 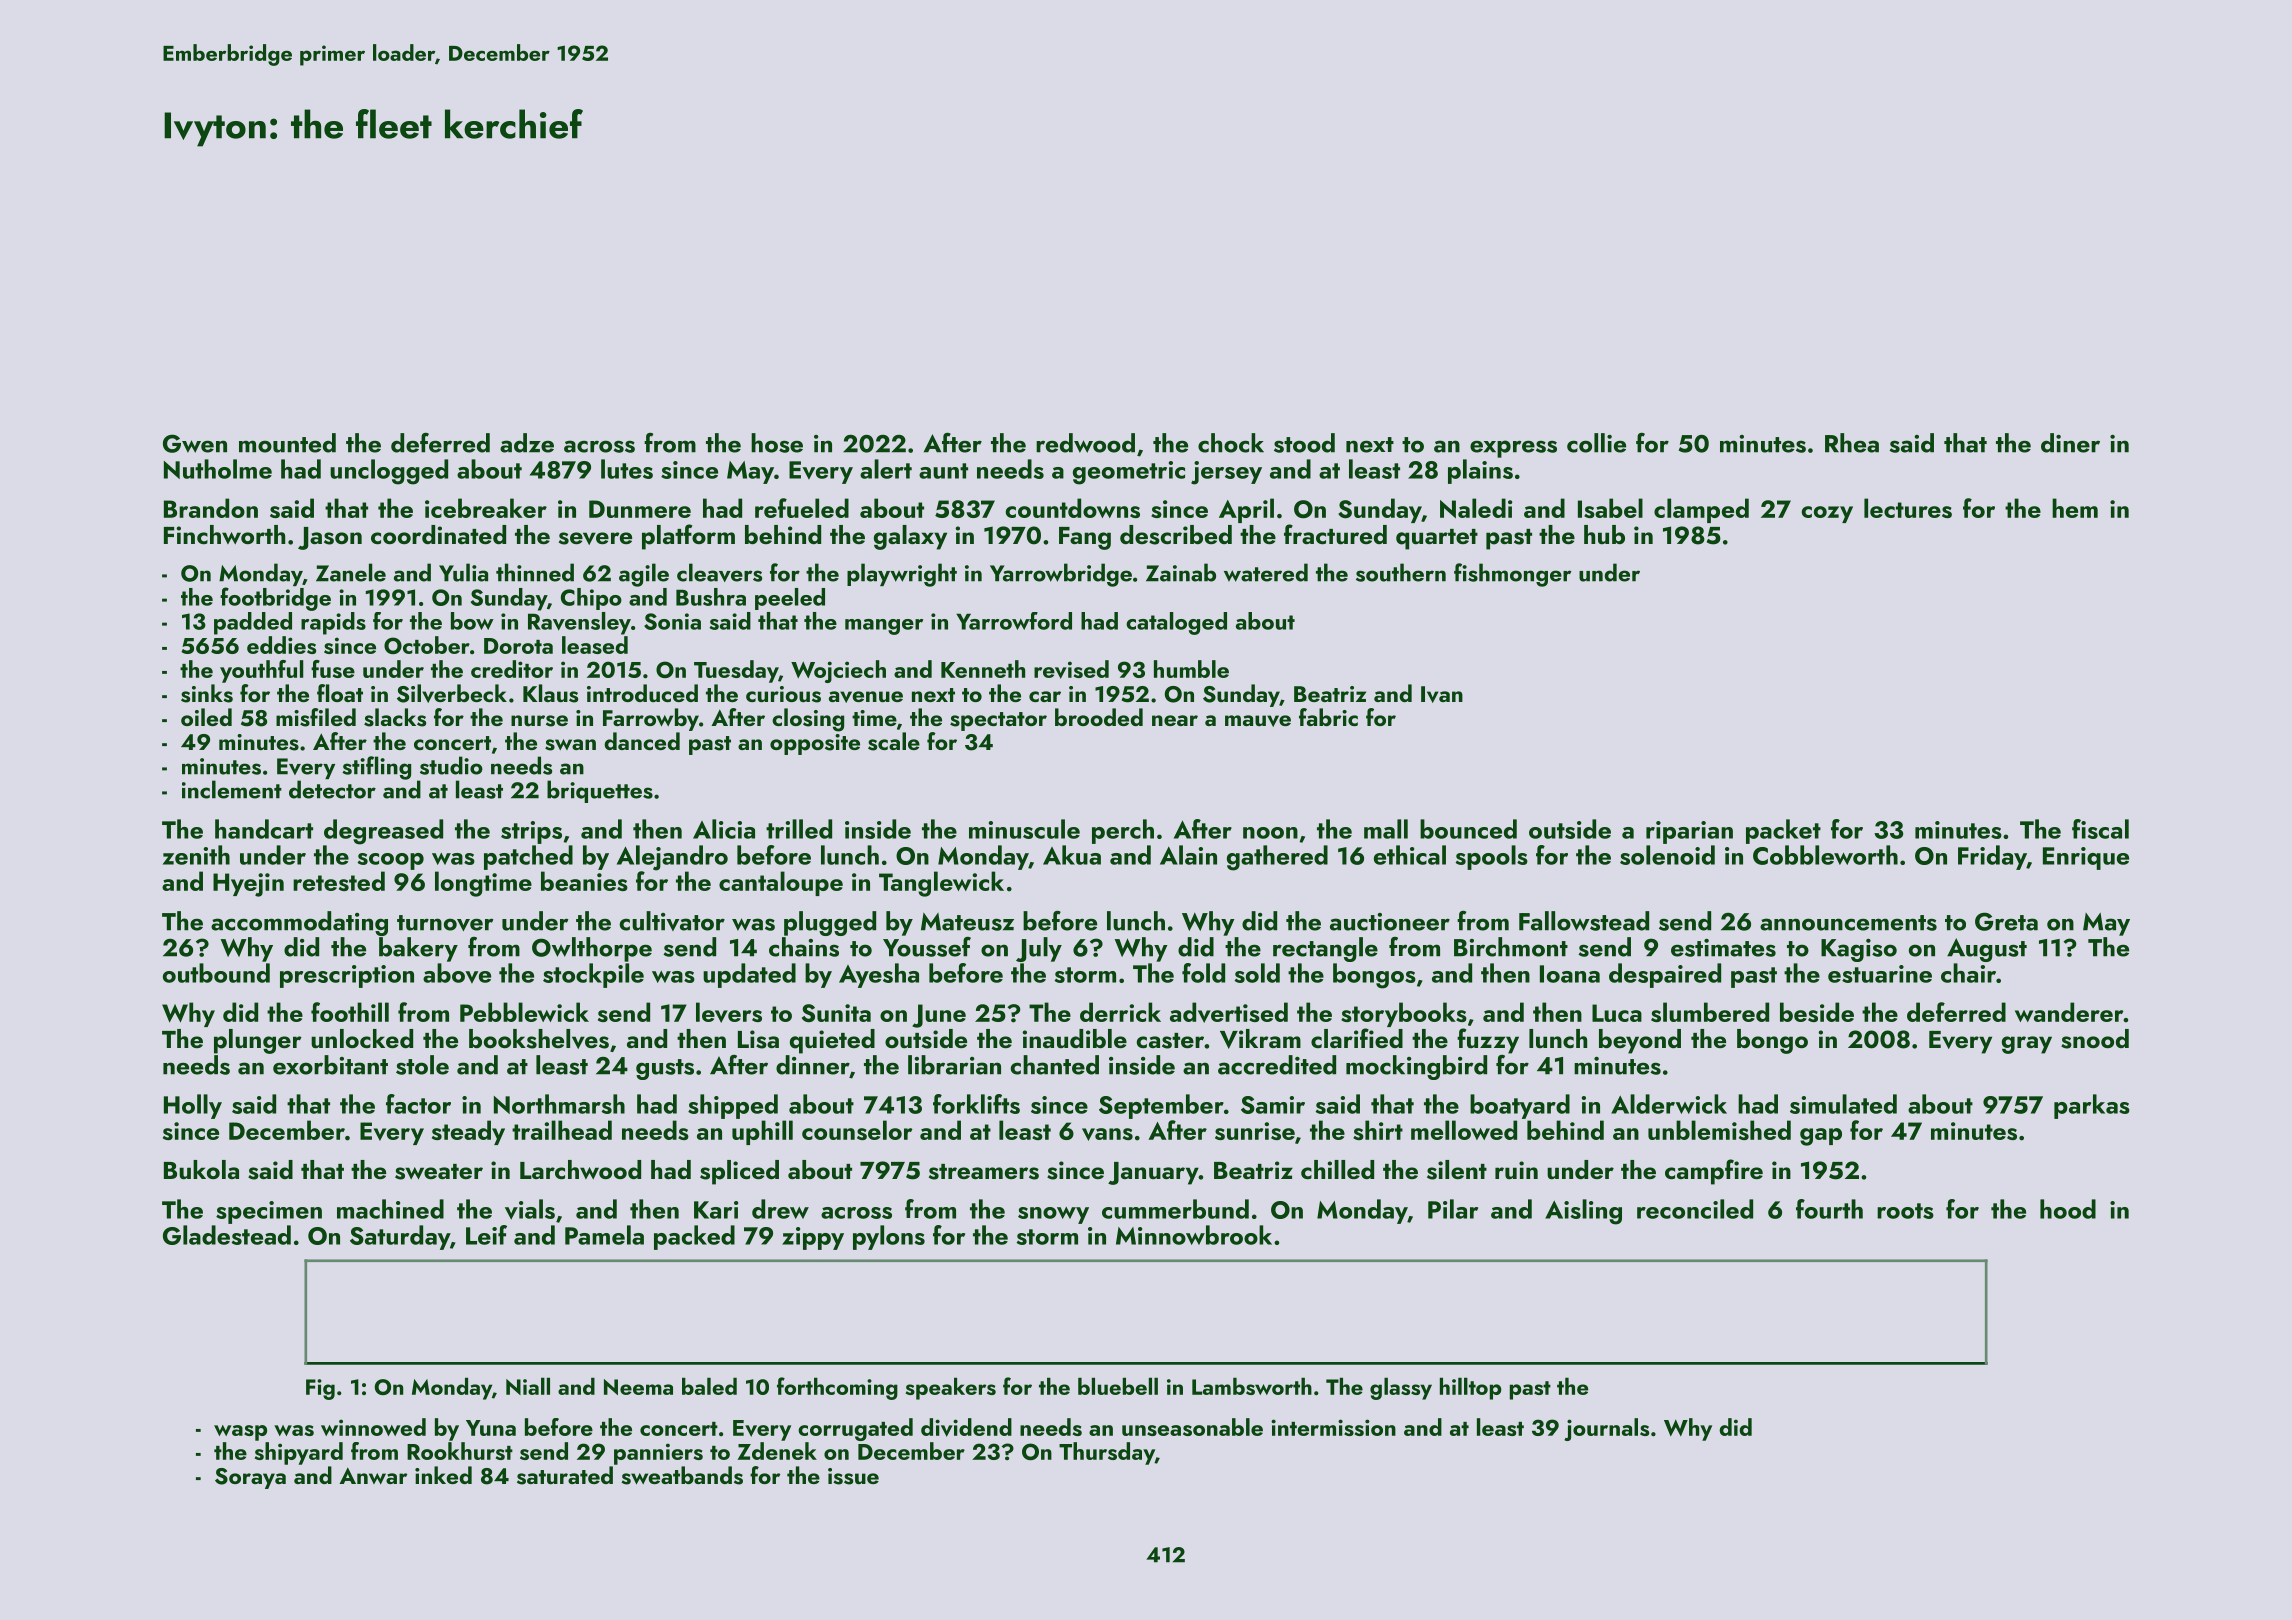 I want to click on Ivan, so click(x=1442, y=694).
